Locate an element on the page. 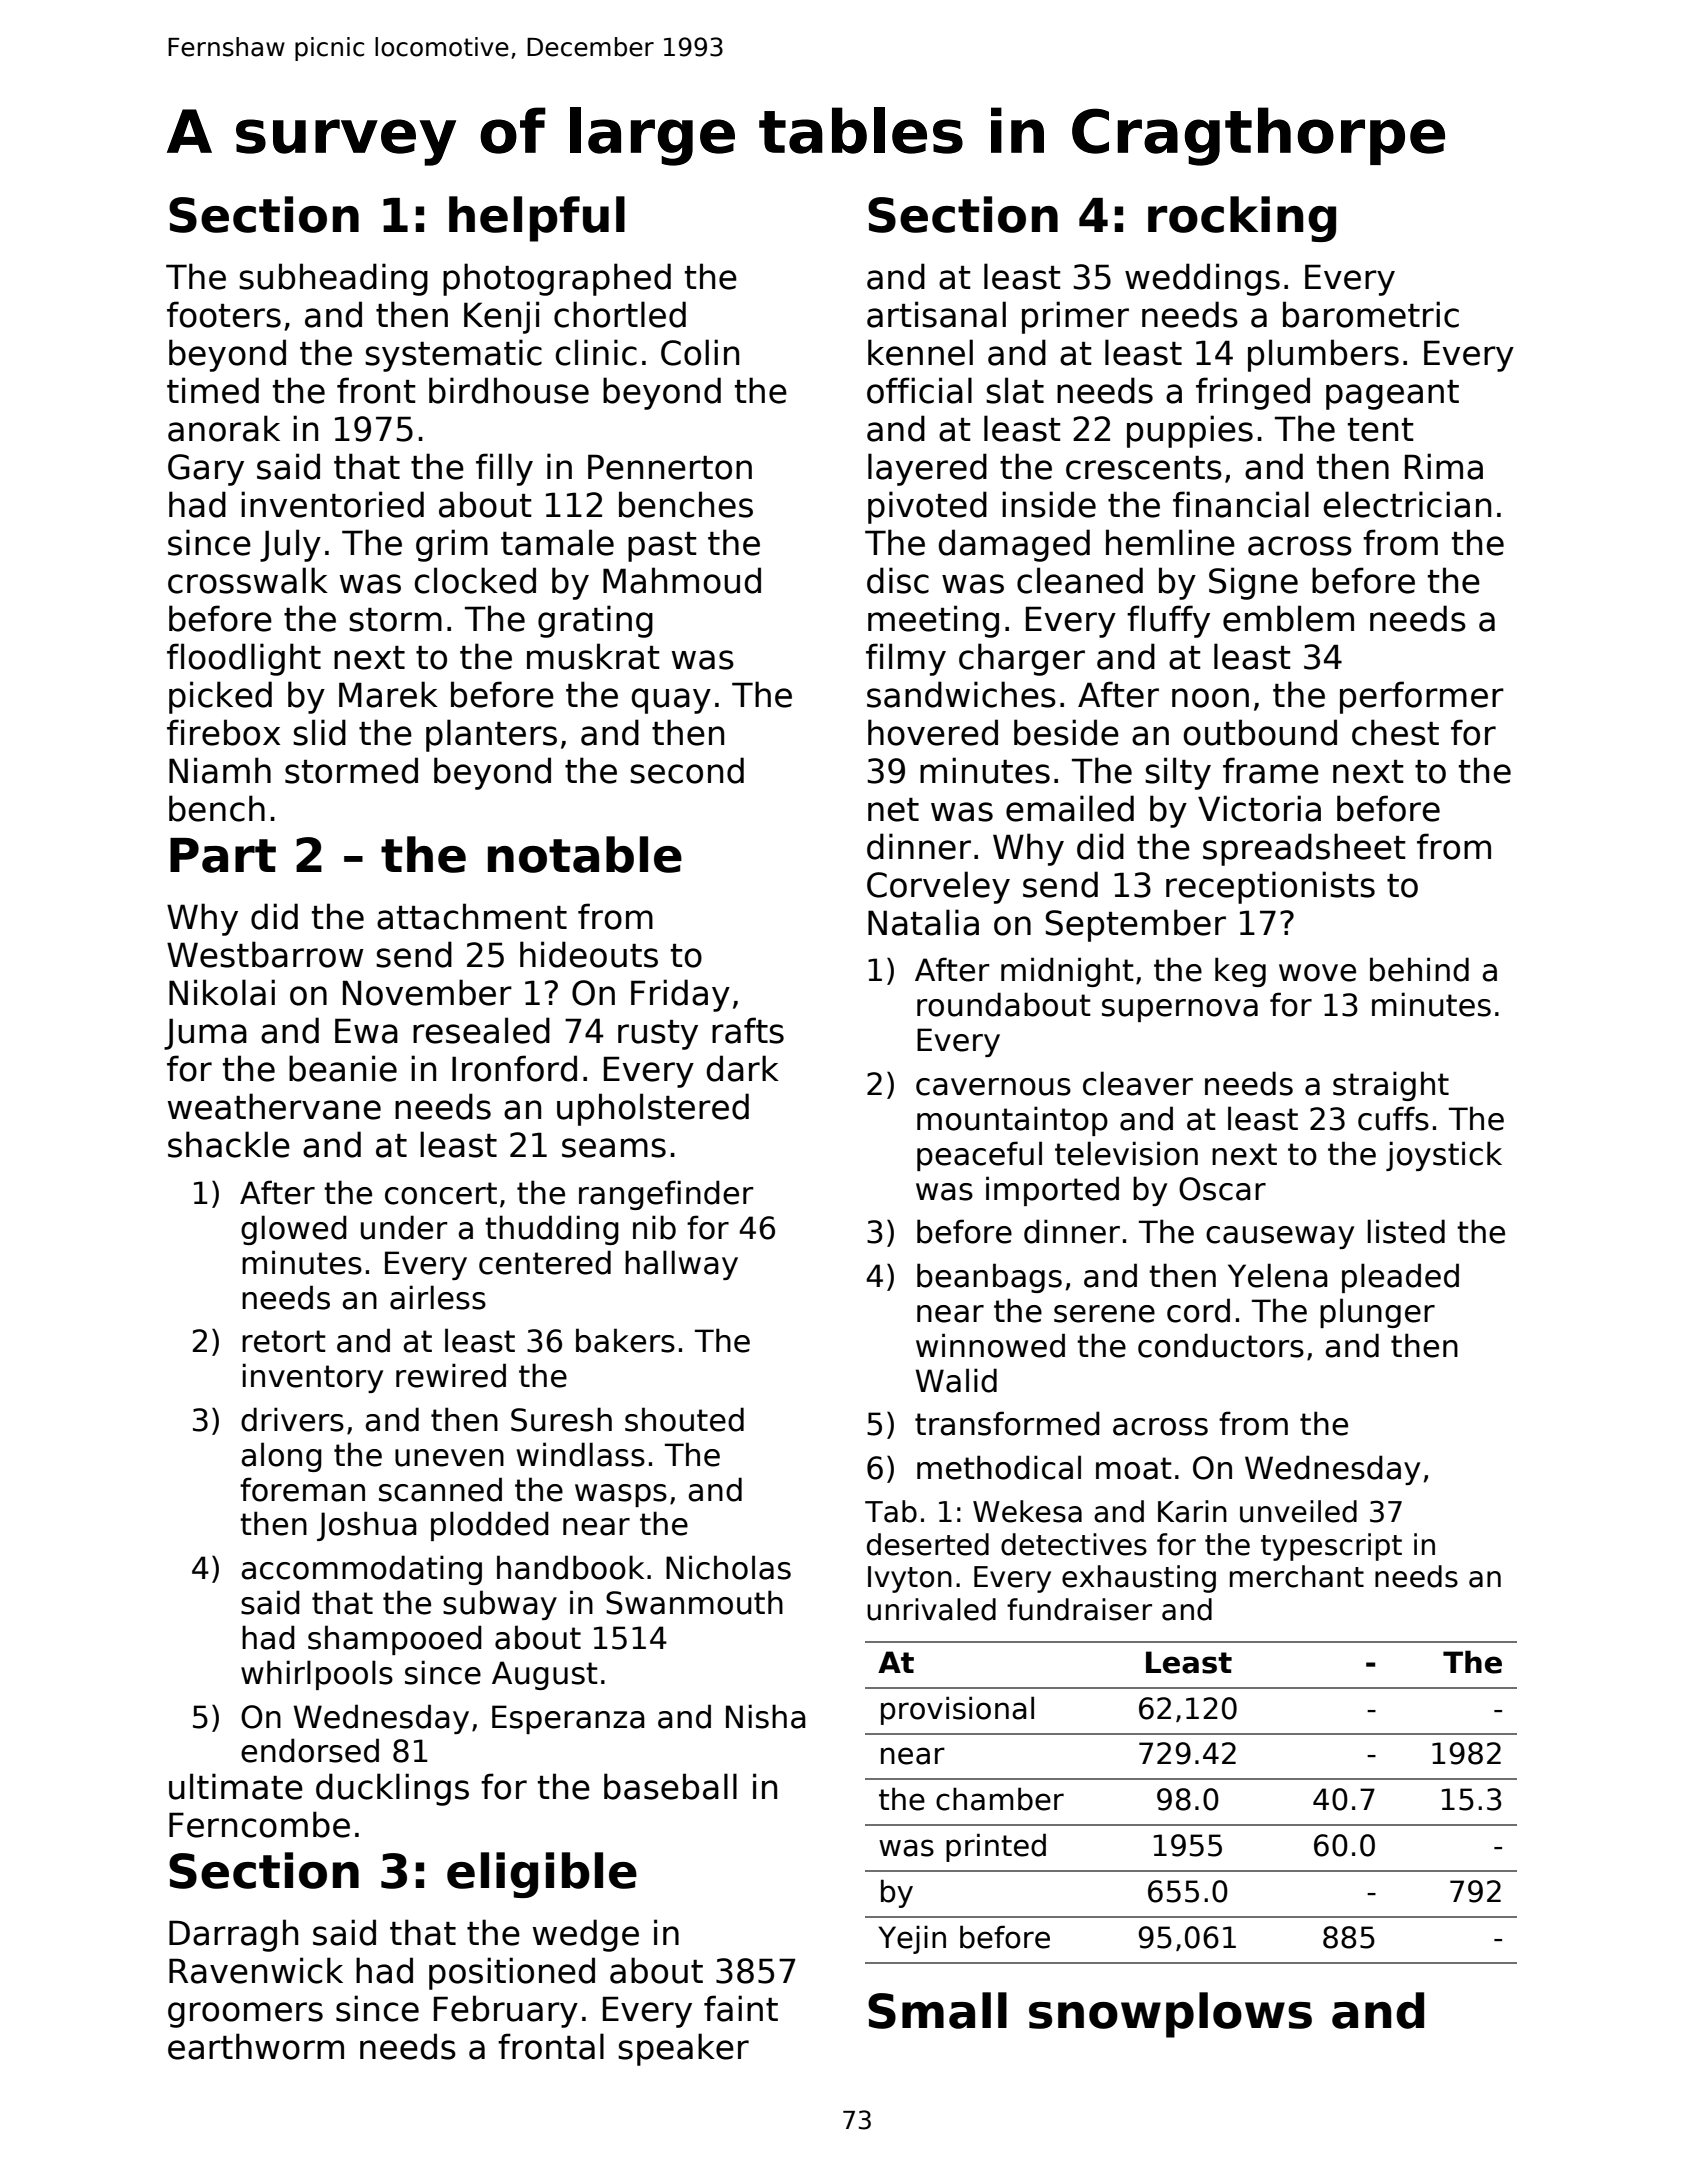 The image size is (1683, 2178). Small is located at coordinates (937, 2010).
